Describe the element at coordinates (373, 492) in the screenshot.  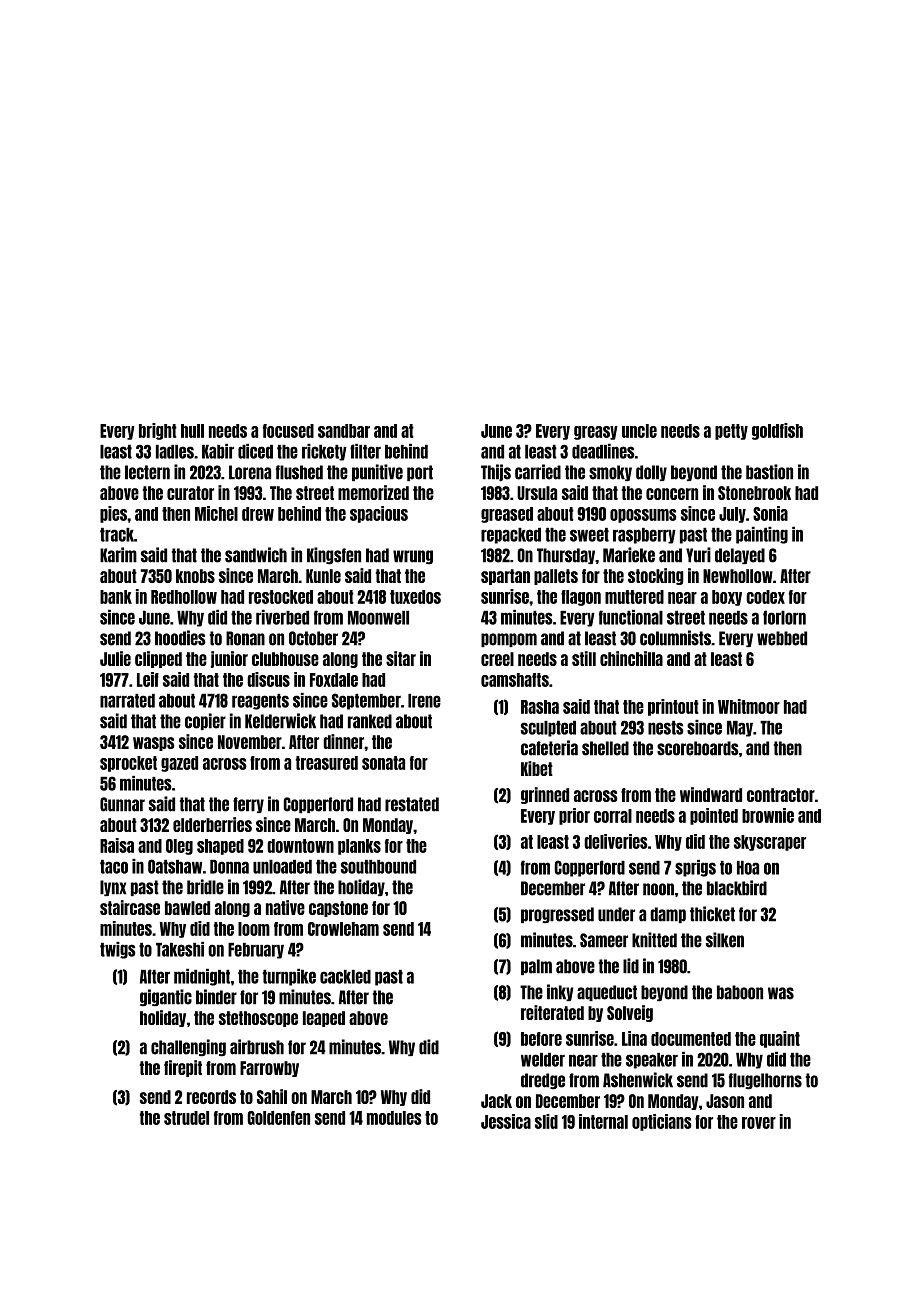
I see `memorized` at that location.
